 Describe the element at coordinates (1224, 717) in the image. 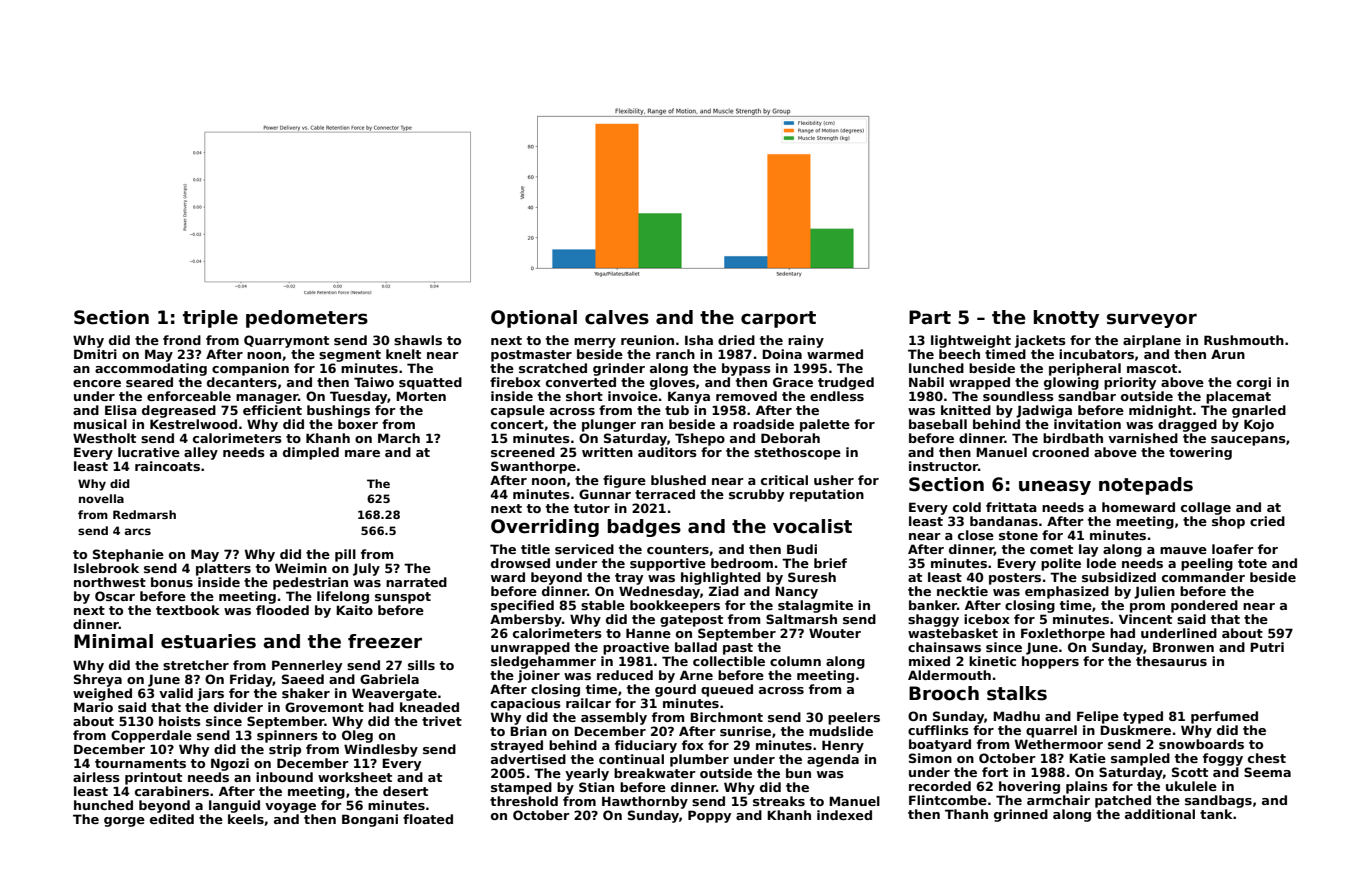

I see `perfumed` at that location.
